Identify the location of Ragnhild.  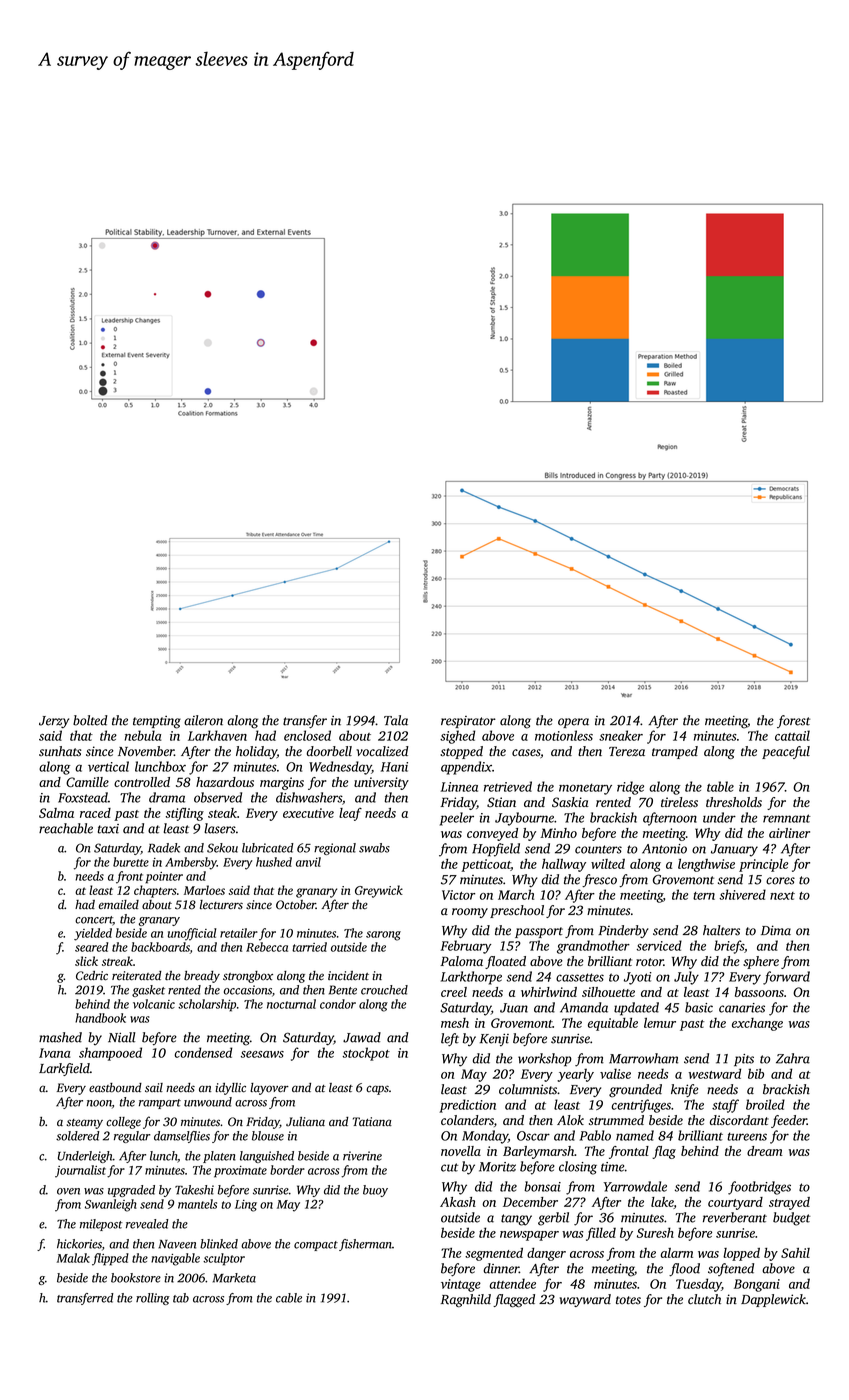
(466, 1300).
